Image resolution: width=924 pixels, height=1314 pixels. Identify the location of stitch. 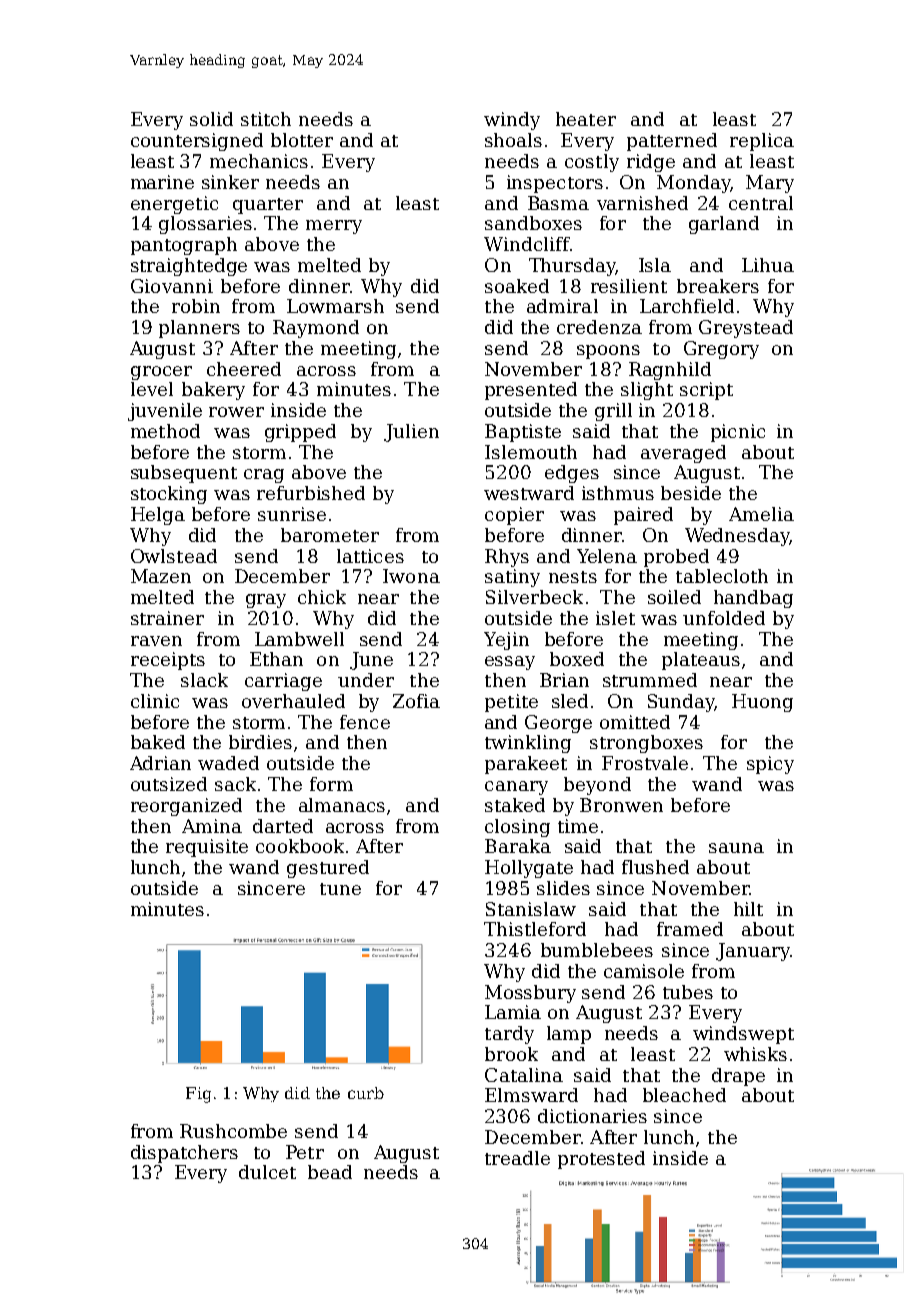
(266, 119).
